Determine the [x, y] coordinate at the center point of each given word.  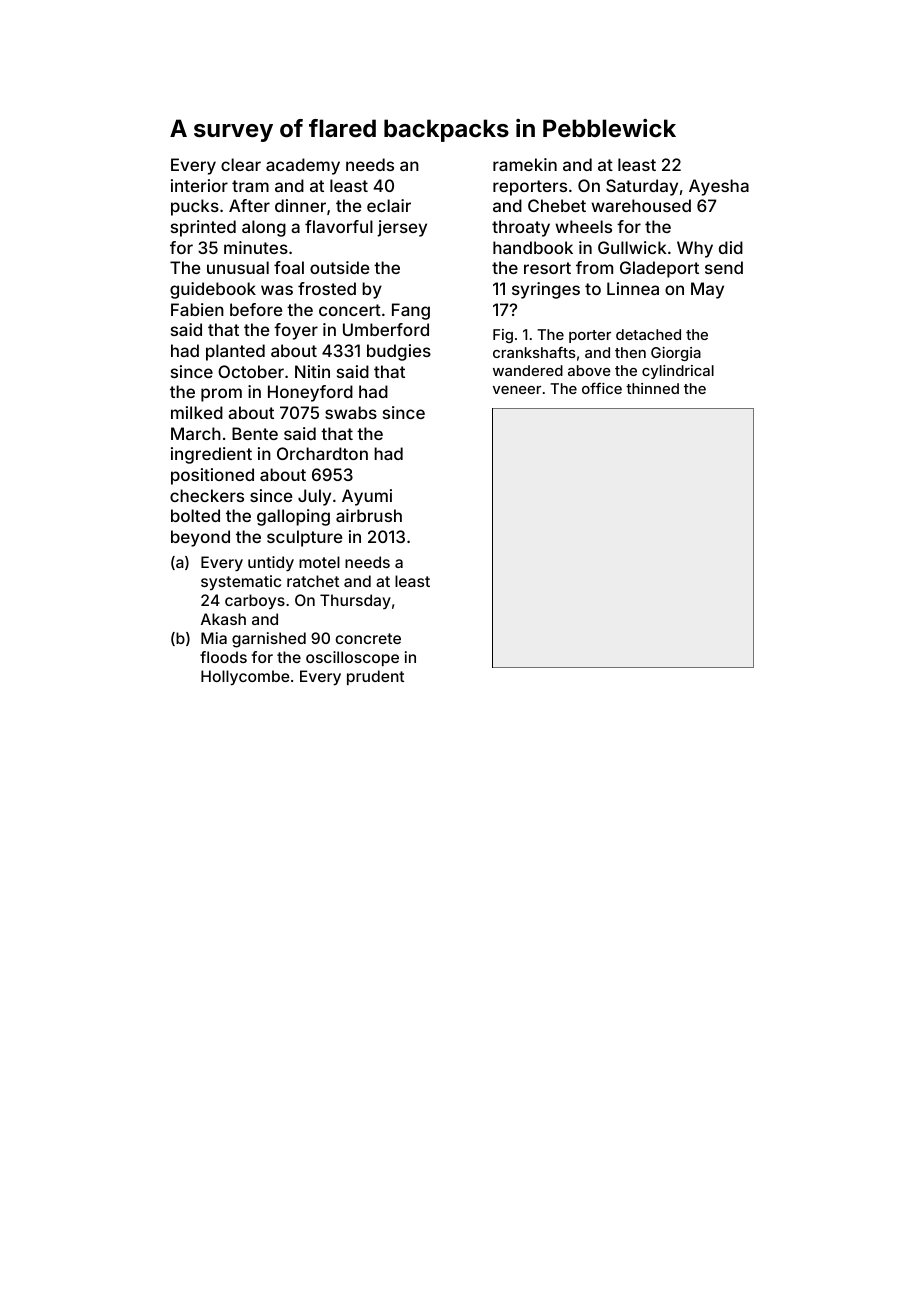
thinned [652, 388]
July [314, 497]
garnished [269, 640]
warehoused [641, 205]
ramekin [525, 164]
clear [241, 164]
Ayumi [367, 497]
